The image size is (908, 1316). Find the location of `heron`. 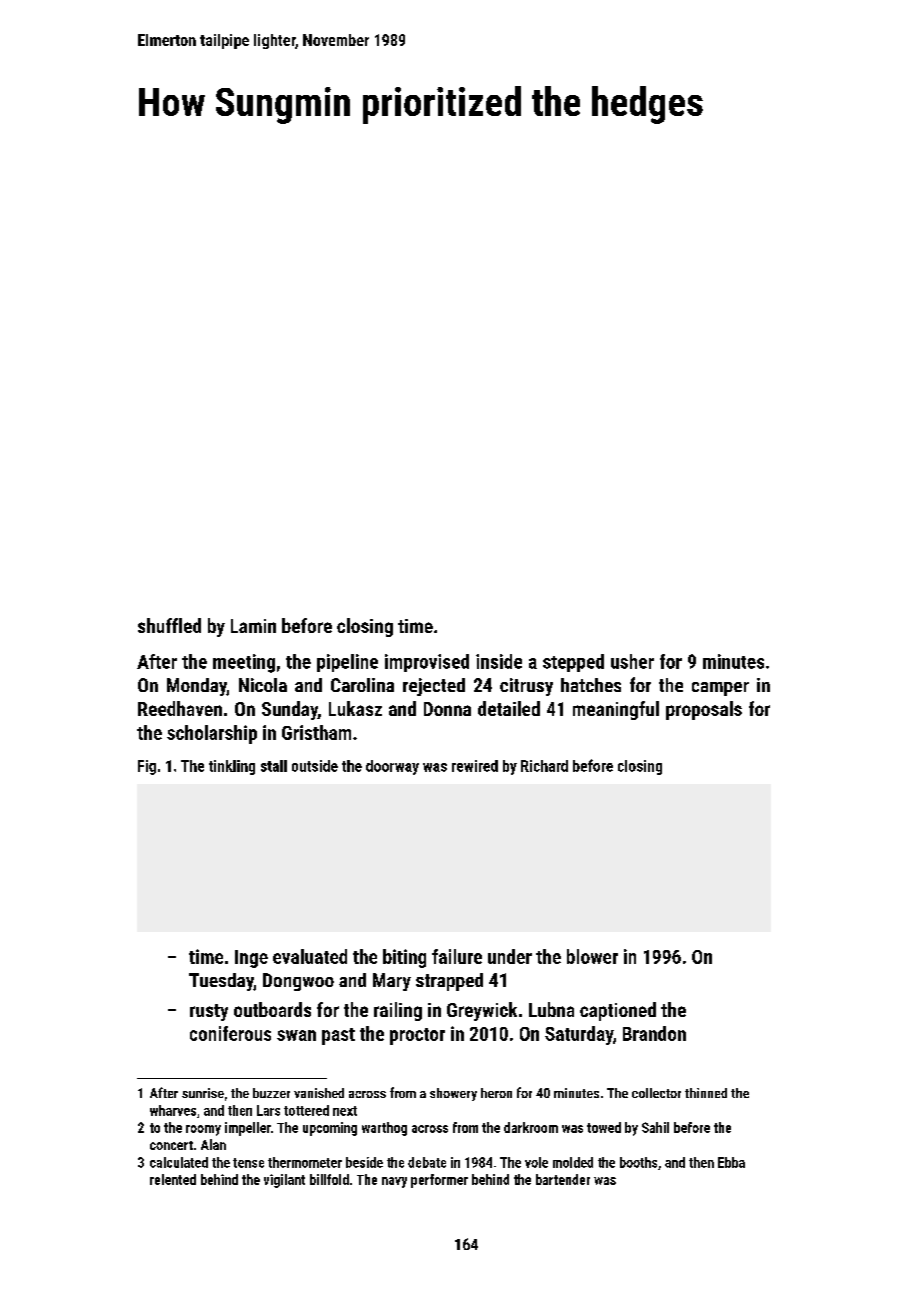

heron is located at coordinates (496, 1093).
